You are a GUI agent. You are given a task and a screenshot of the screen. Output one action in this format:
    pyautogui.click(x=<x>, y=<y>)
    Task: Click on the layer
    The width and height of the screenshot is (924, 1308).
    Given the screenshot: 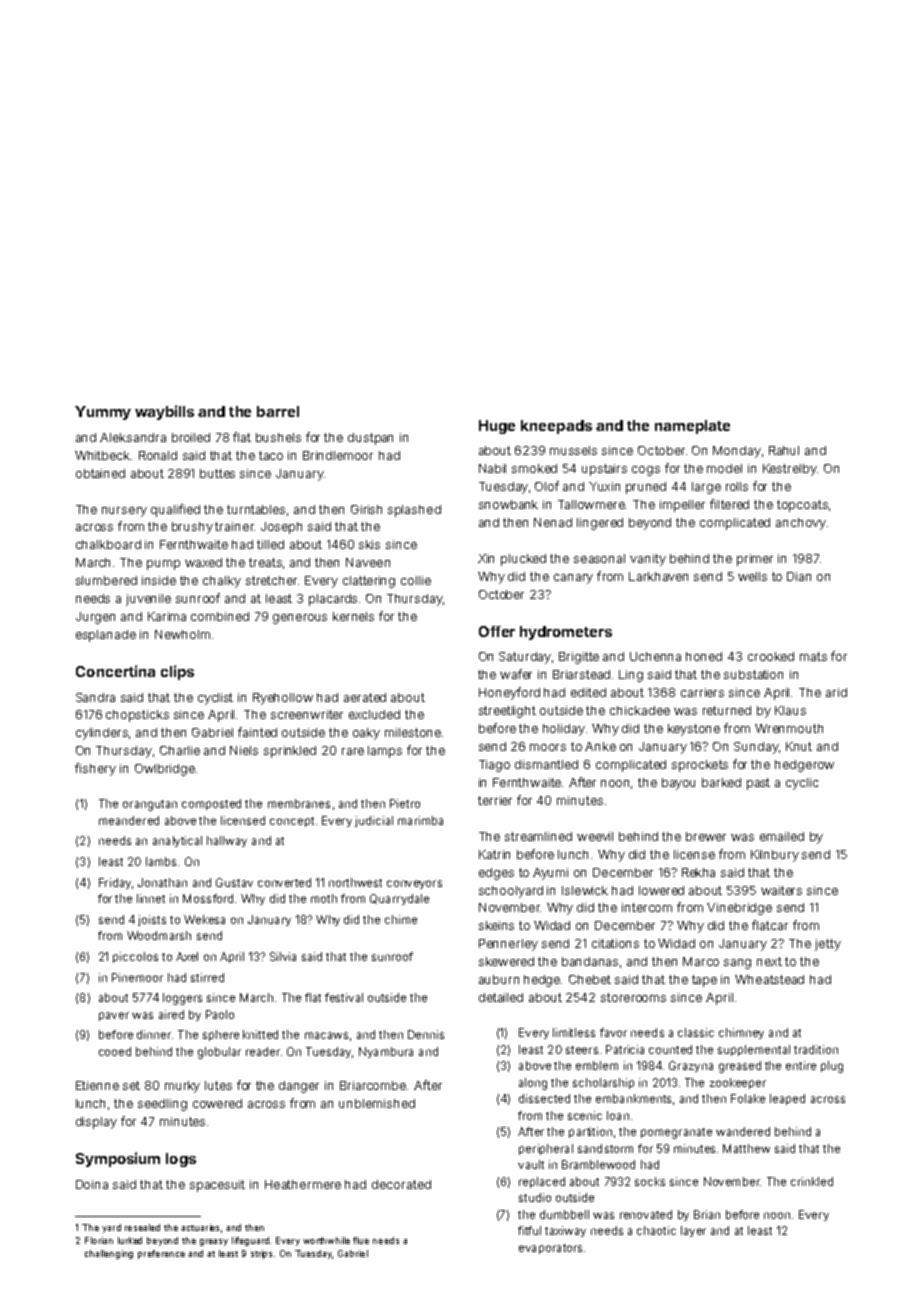 What is the action you would take?
    pyautogui.click(x=693, y=1231)
